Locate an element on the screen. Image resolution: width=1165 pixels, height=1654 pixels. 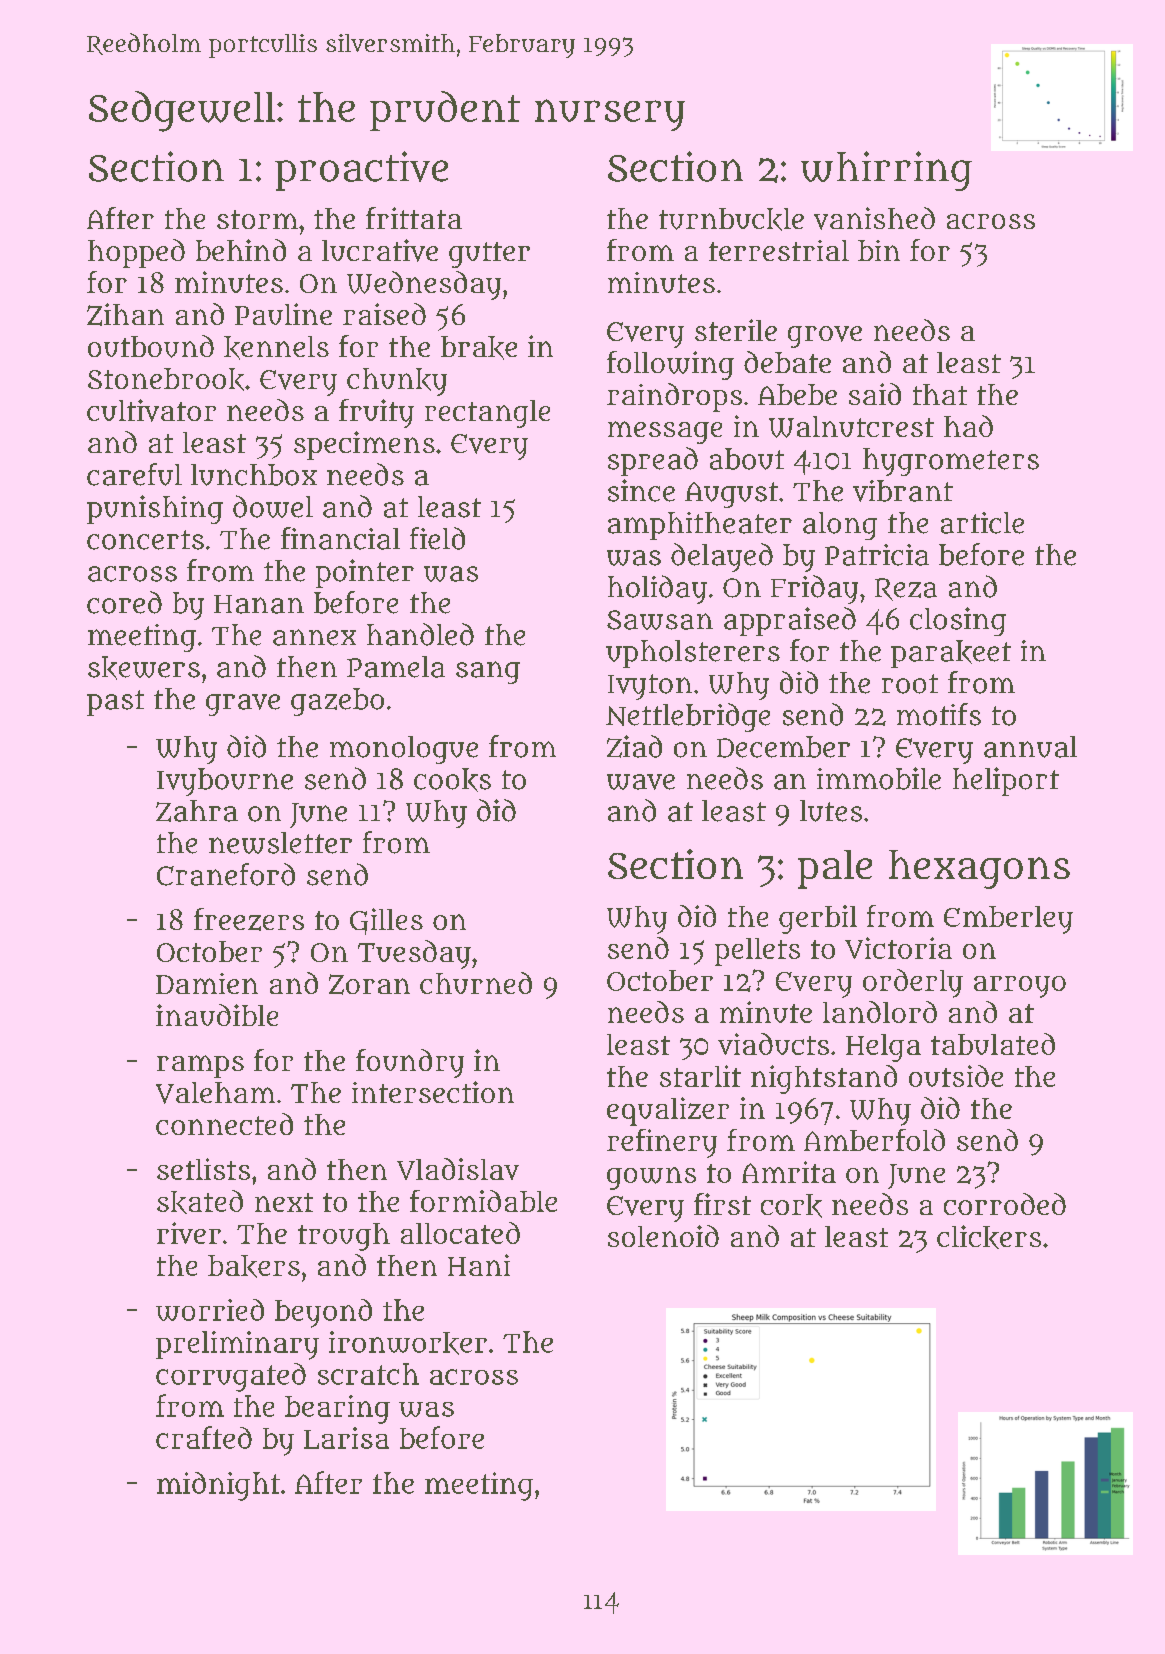
immobile is located at coordinates (879, 778).
